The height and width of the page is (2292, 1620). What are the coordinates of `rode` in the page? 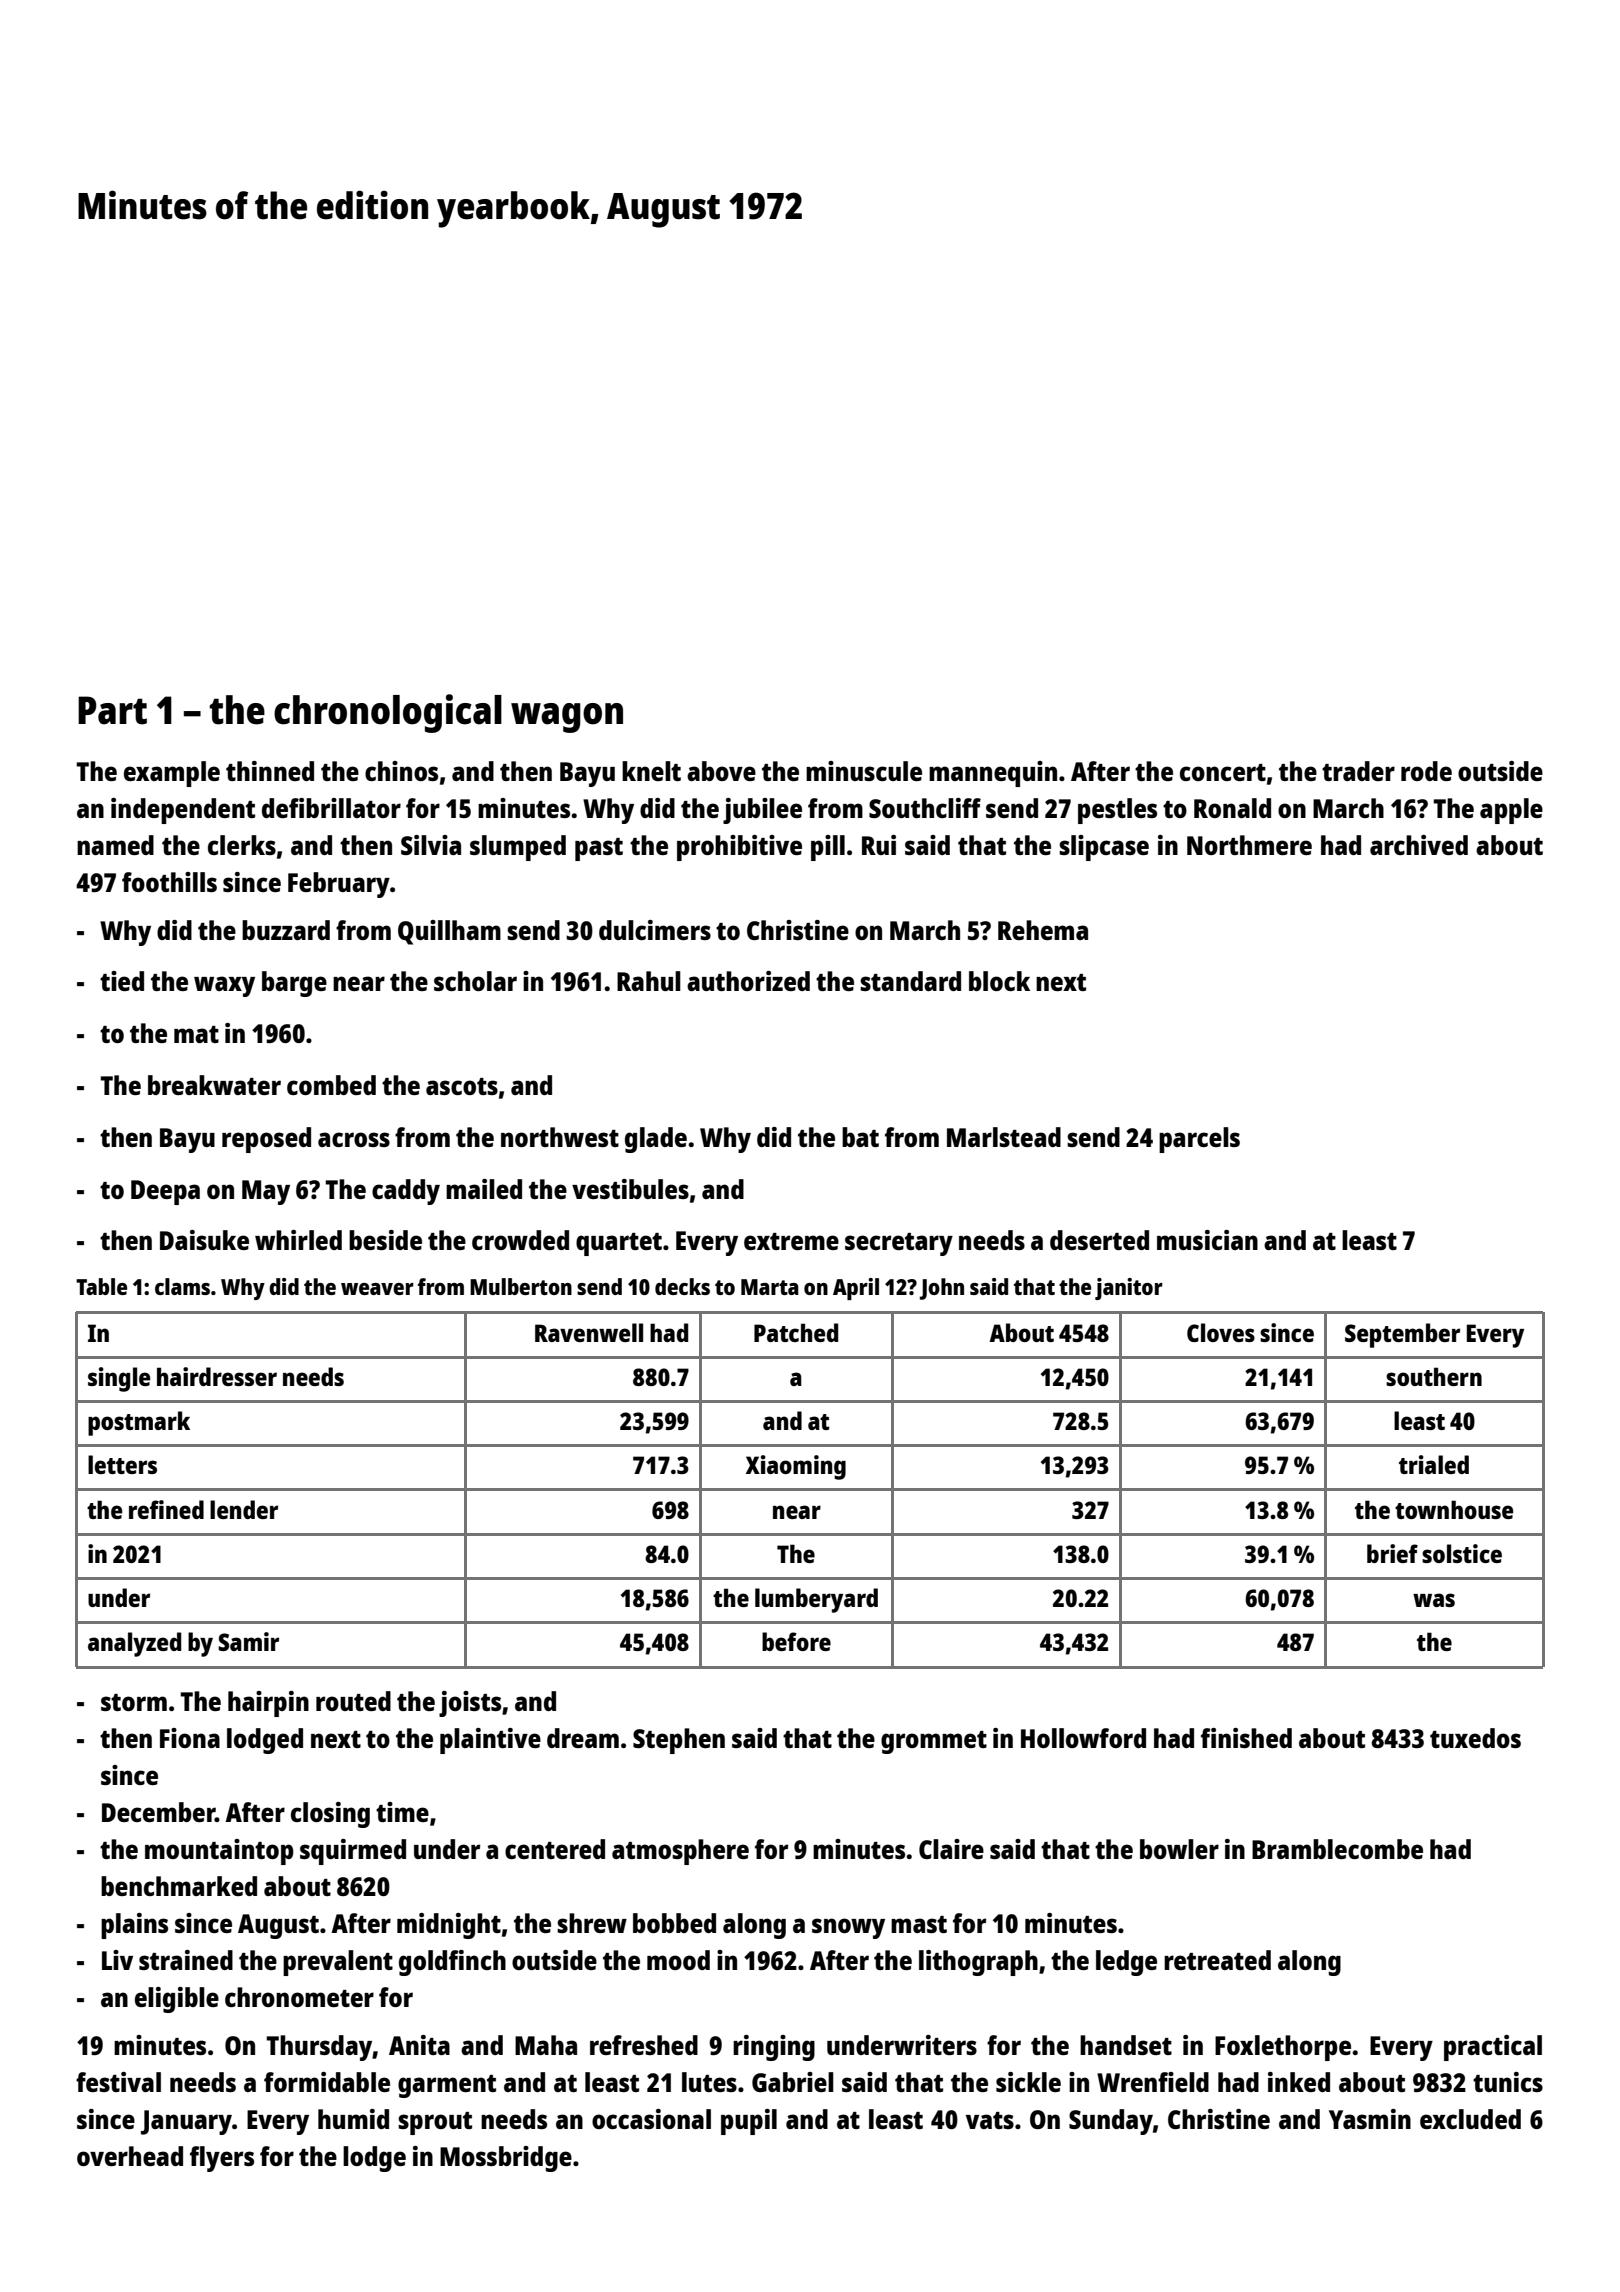 It's located at (1426, 771).
